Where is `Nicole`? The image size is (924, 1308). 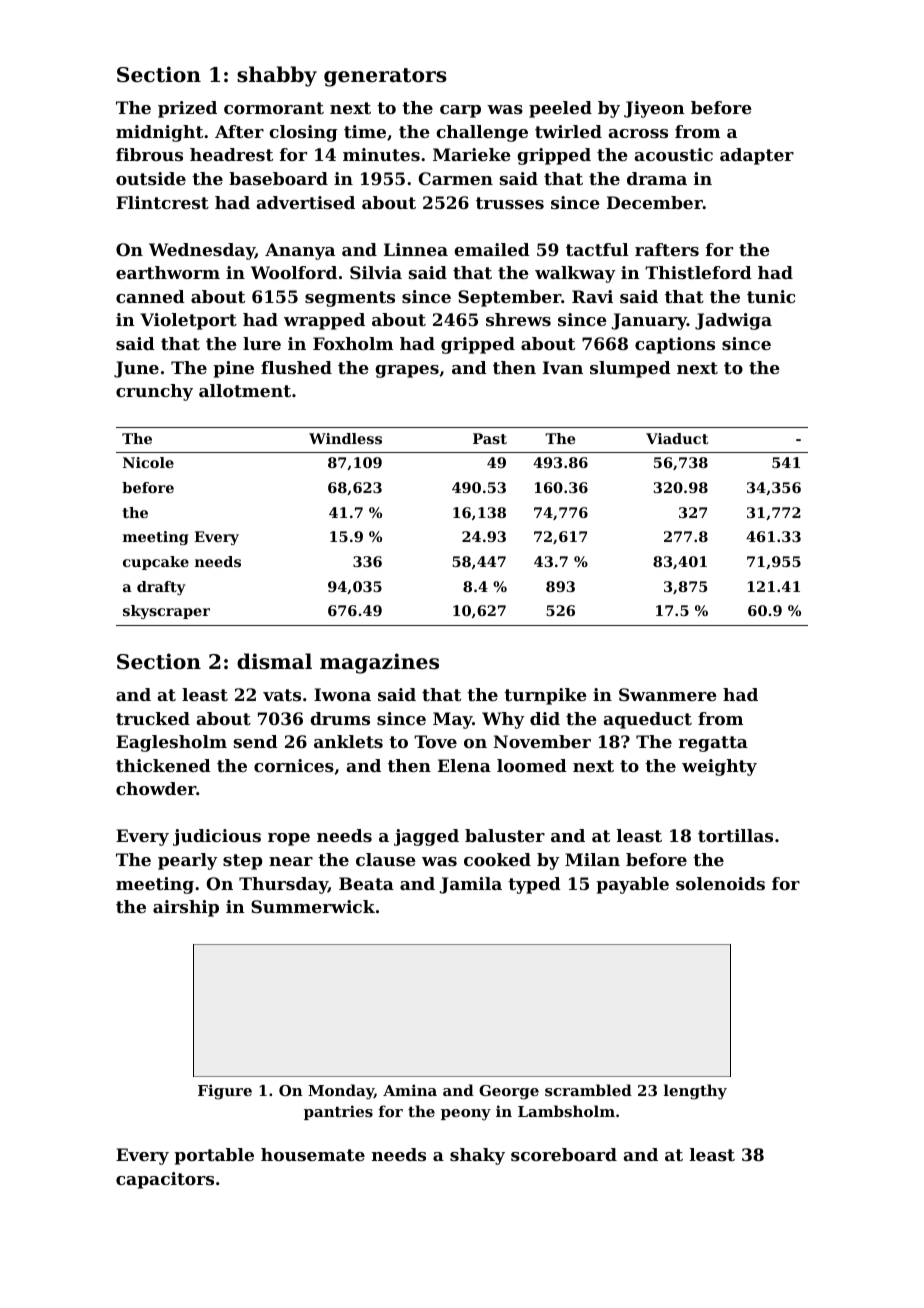 Nicole is located at coordinates (148, 462).
